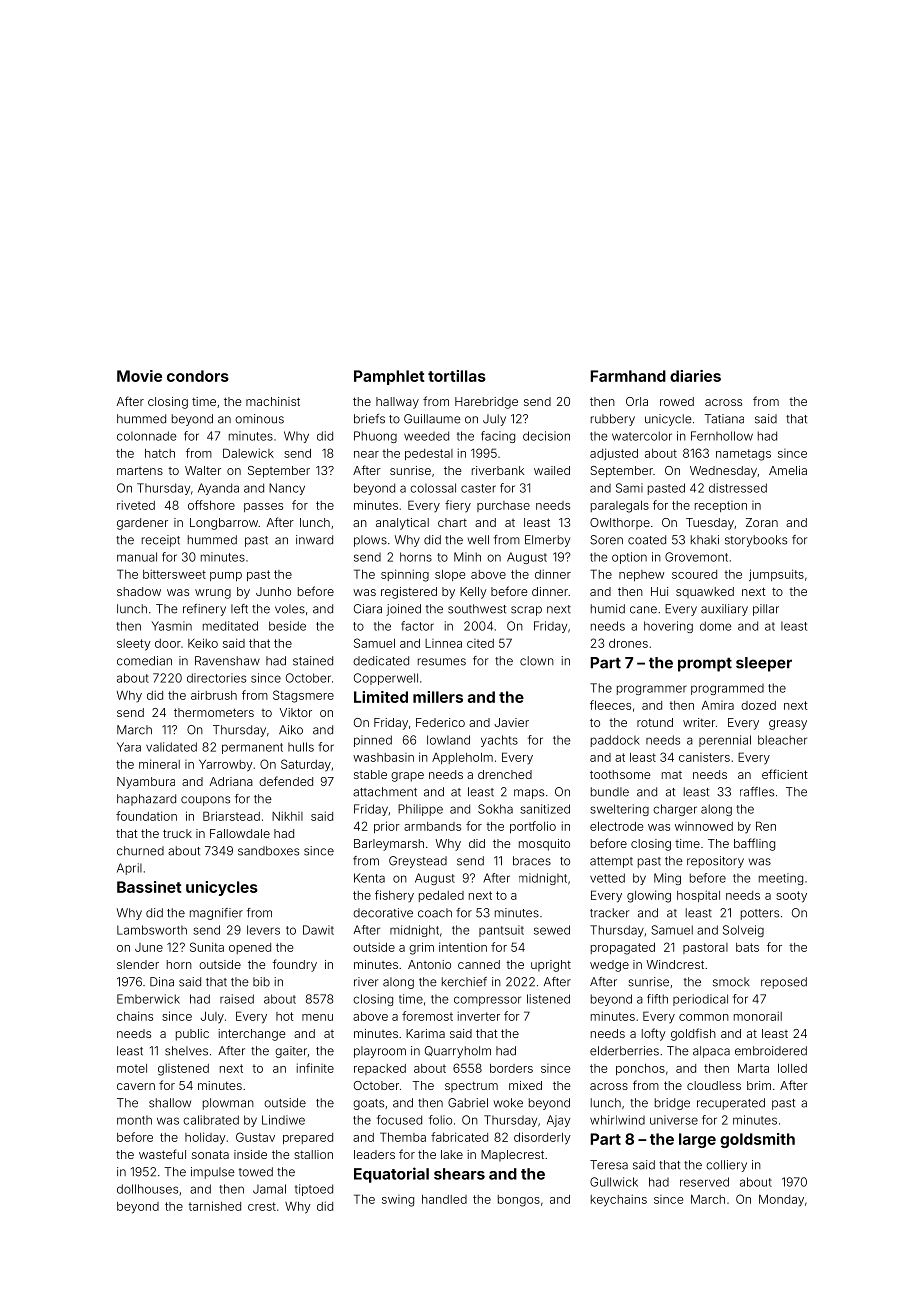 The height and width of the page is (1308, 924). What do you see at coordinates (314, 1190) in the page?
I see `tiptoed` at bounding box center [314, 1190].
